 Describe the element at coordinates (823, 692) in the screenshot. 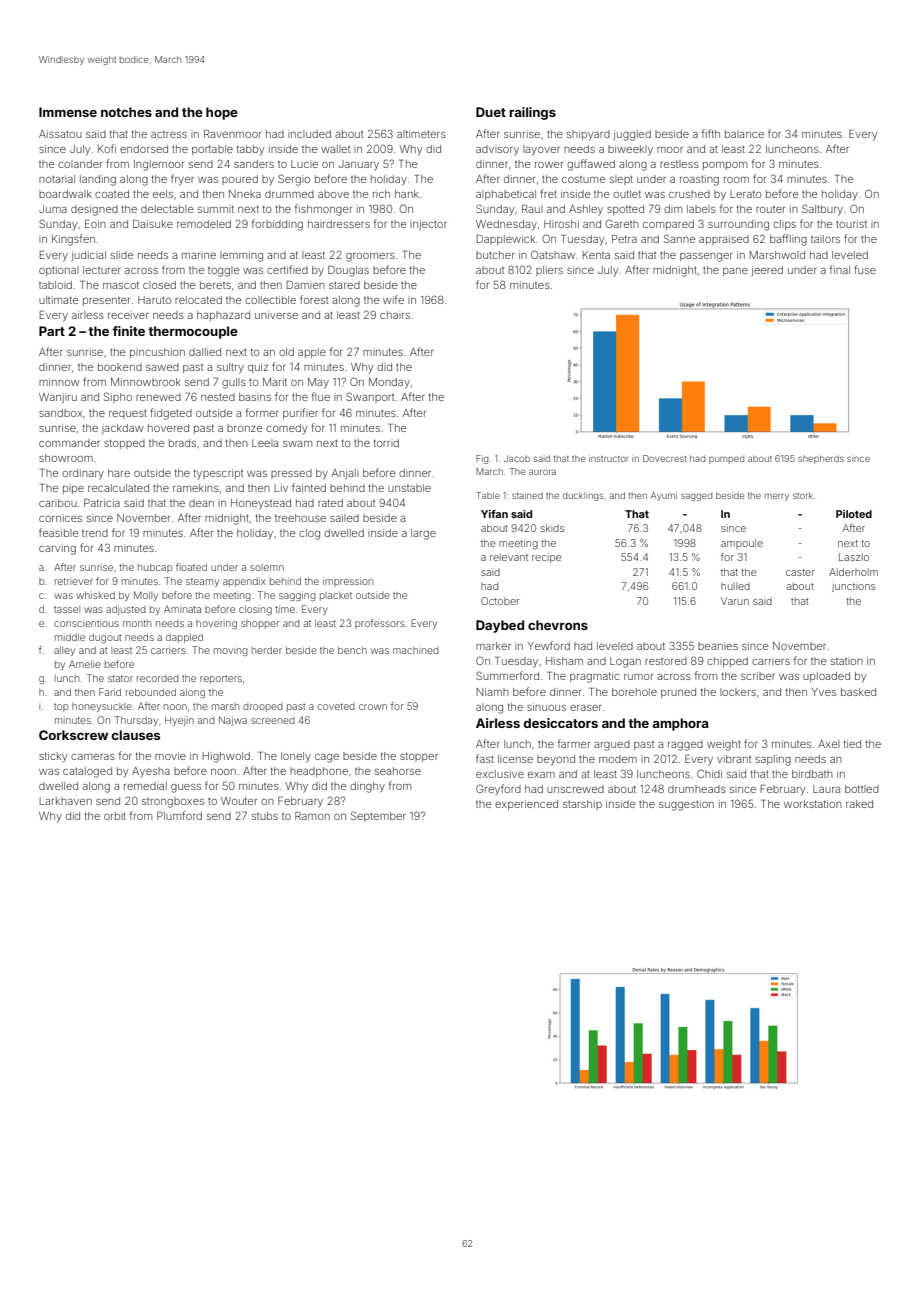

I see `Yves` at that location.
